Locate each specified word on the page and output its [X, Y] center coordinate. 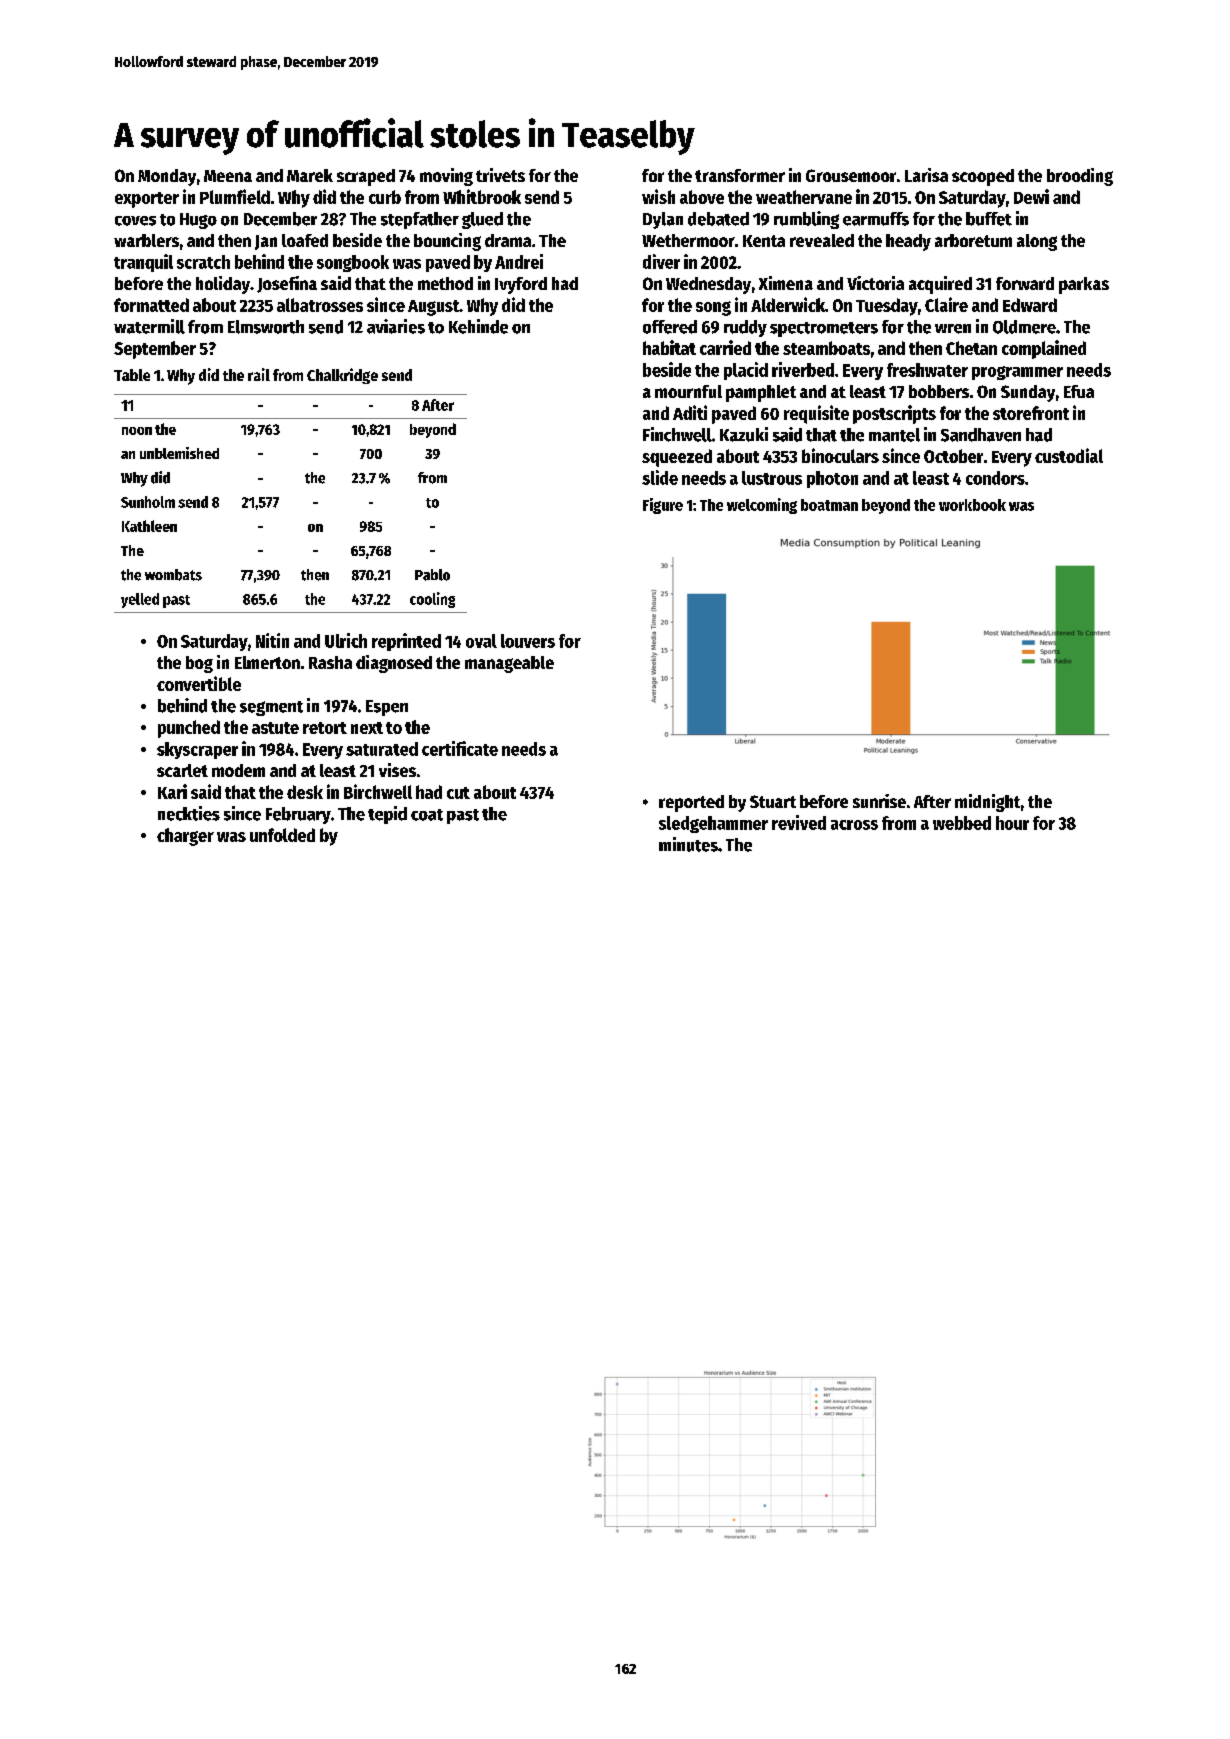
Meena [228, 176]
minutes [688, 844]
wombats [173, 575]
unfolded [282, 835]
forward [1025, 283]
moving [446, 177]
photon [832, 479]
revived [799, 822]
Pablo [432, 575]
